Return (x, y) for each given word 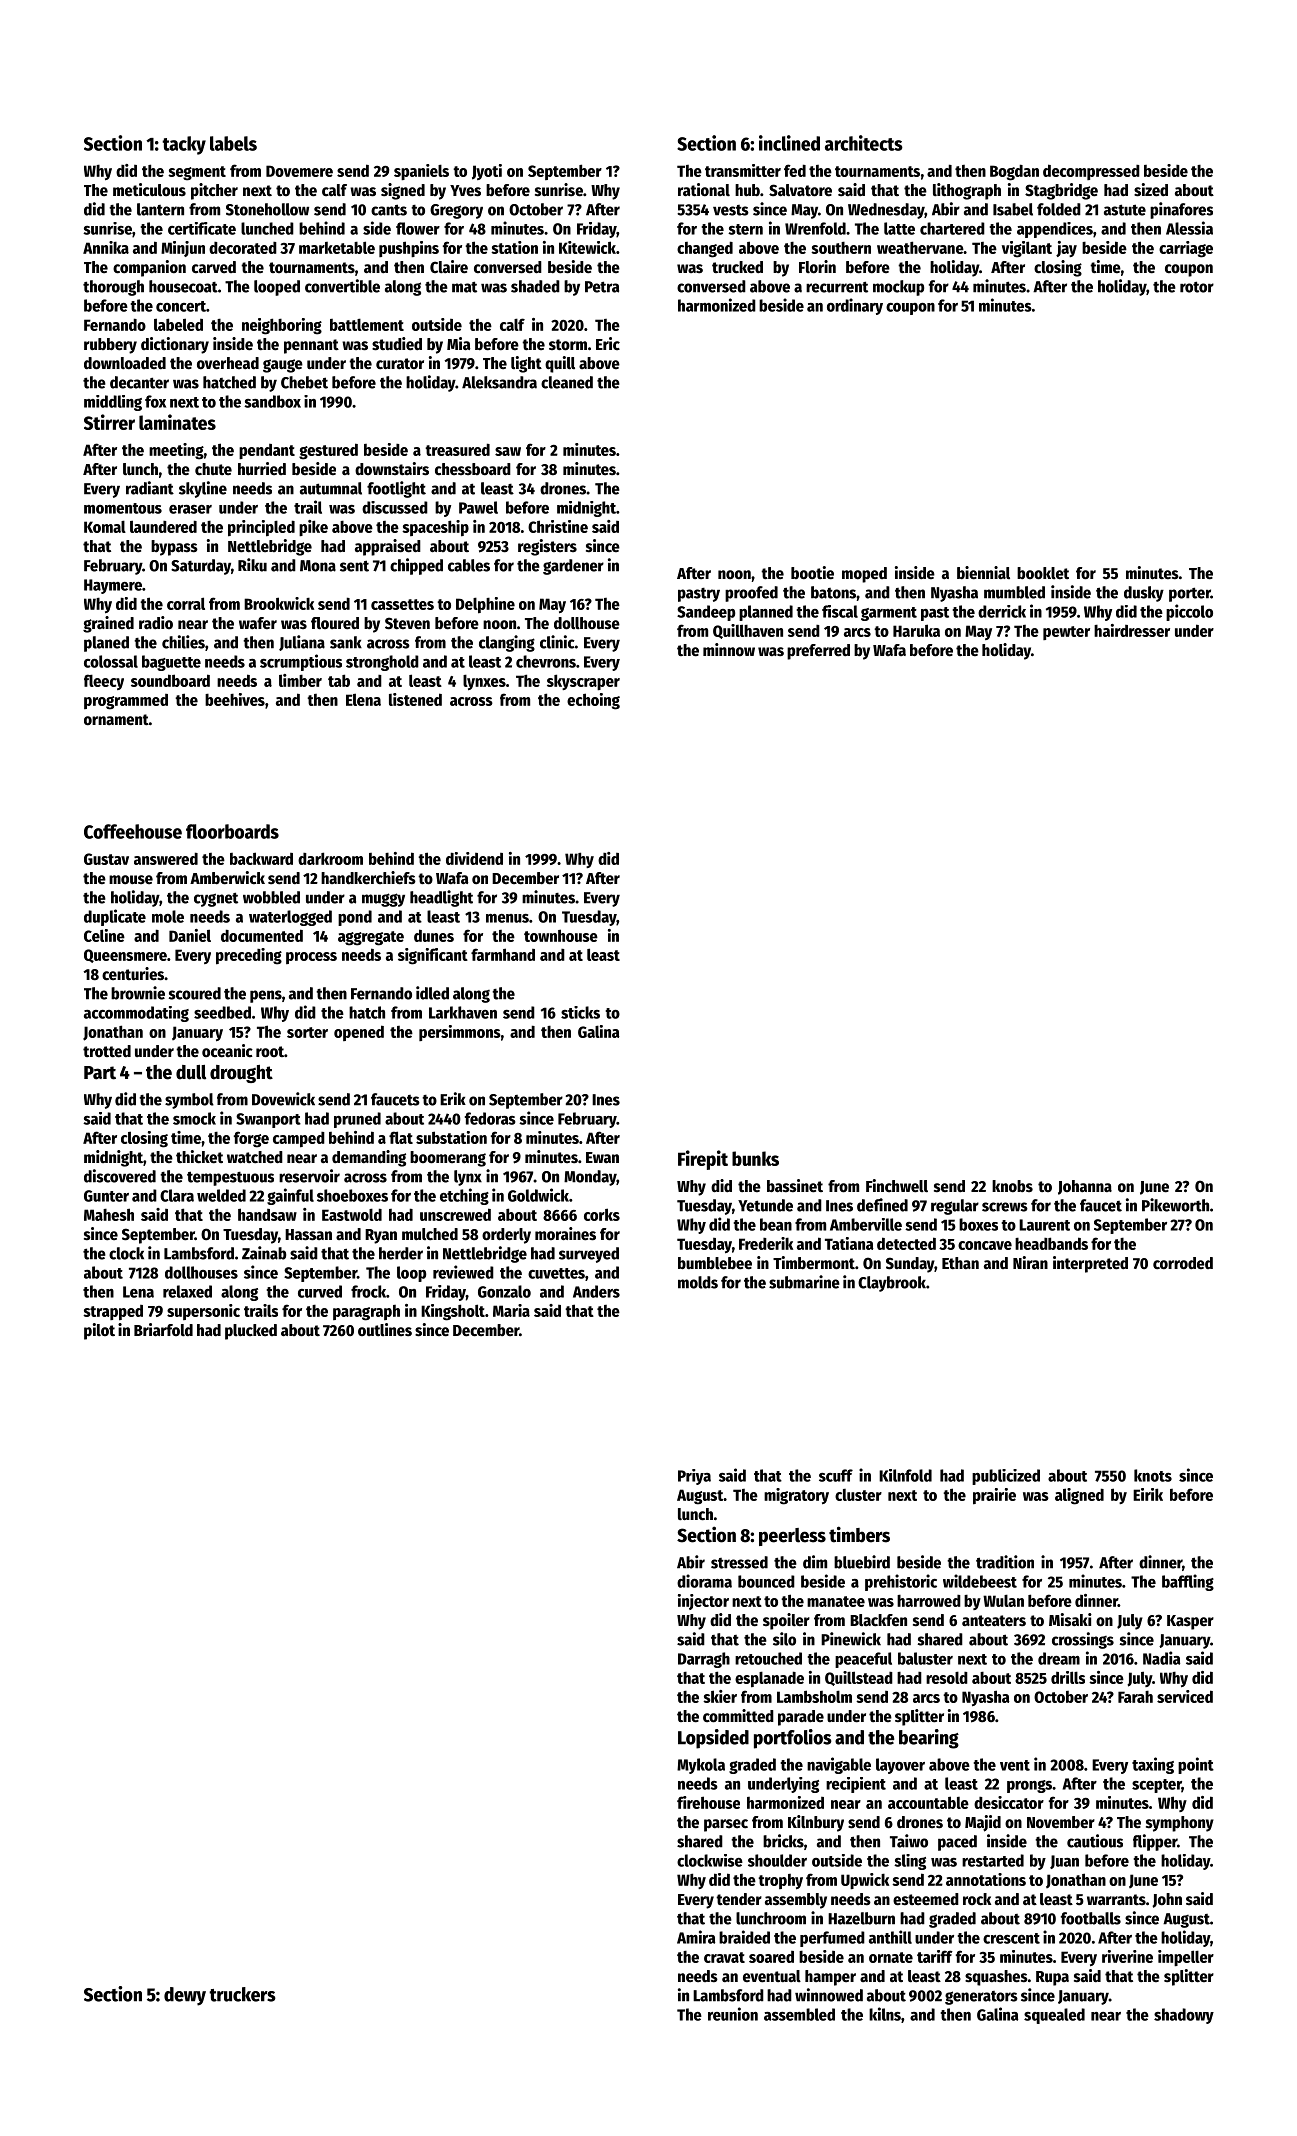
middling (113, 403)
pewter (1066, 633)
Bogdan (1014, 172)
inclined (789, 143)
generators (981, 1998)
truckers (242, 1994)
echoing (593, 701)
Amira (696, 1937)
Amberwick (227, 878)
